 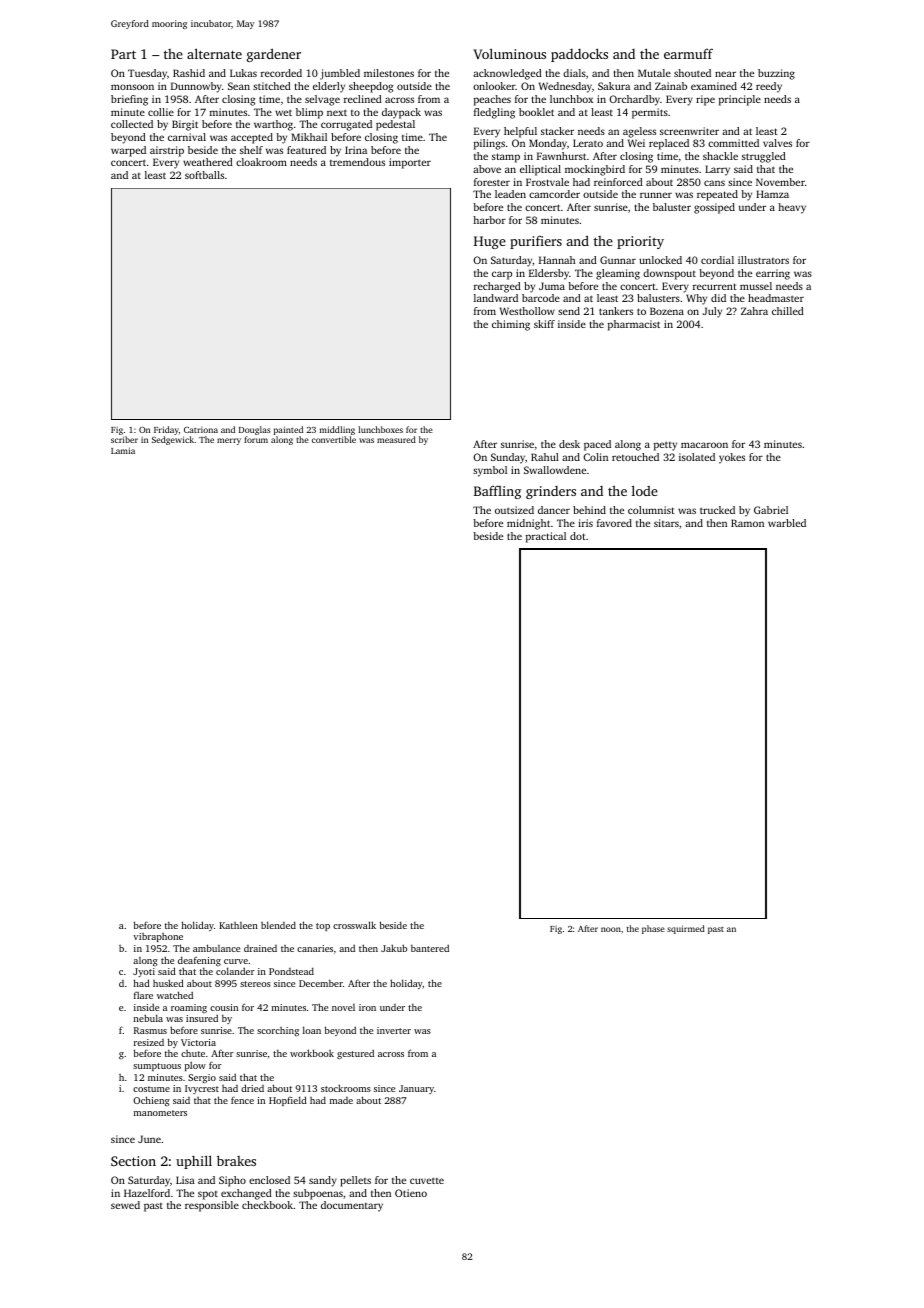 I want to click on Otieno, so click(x=411, y=1193).
